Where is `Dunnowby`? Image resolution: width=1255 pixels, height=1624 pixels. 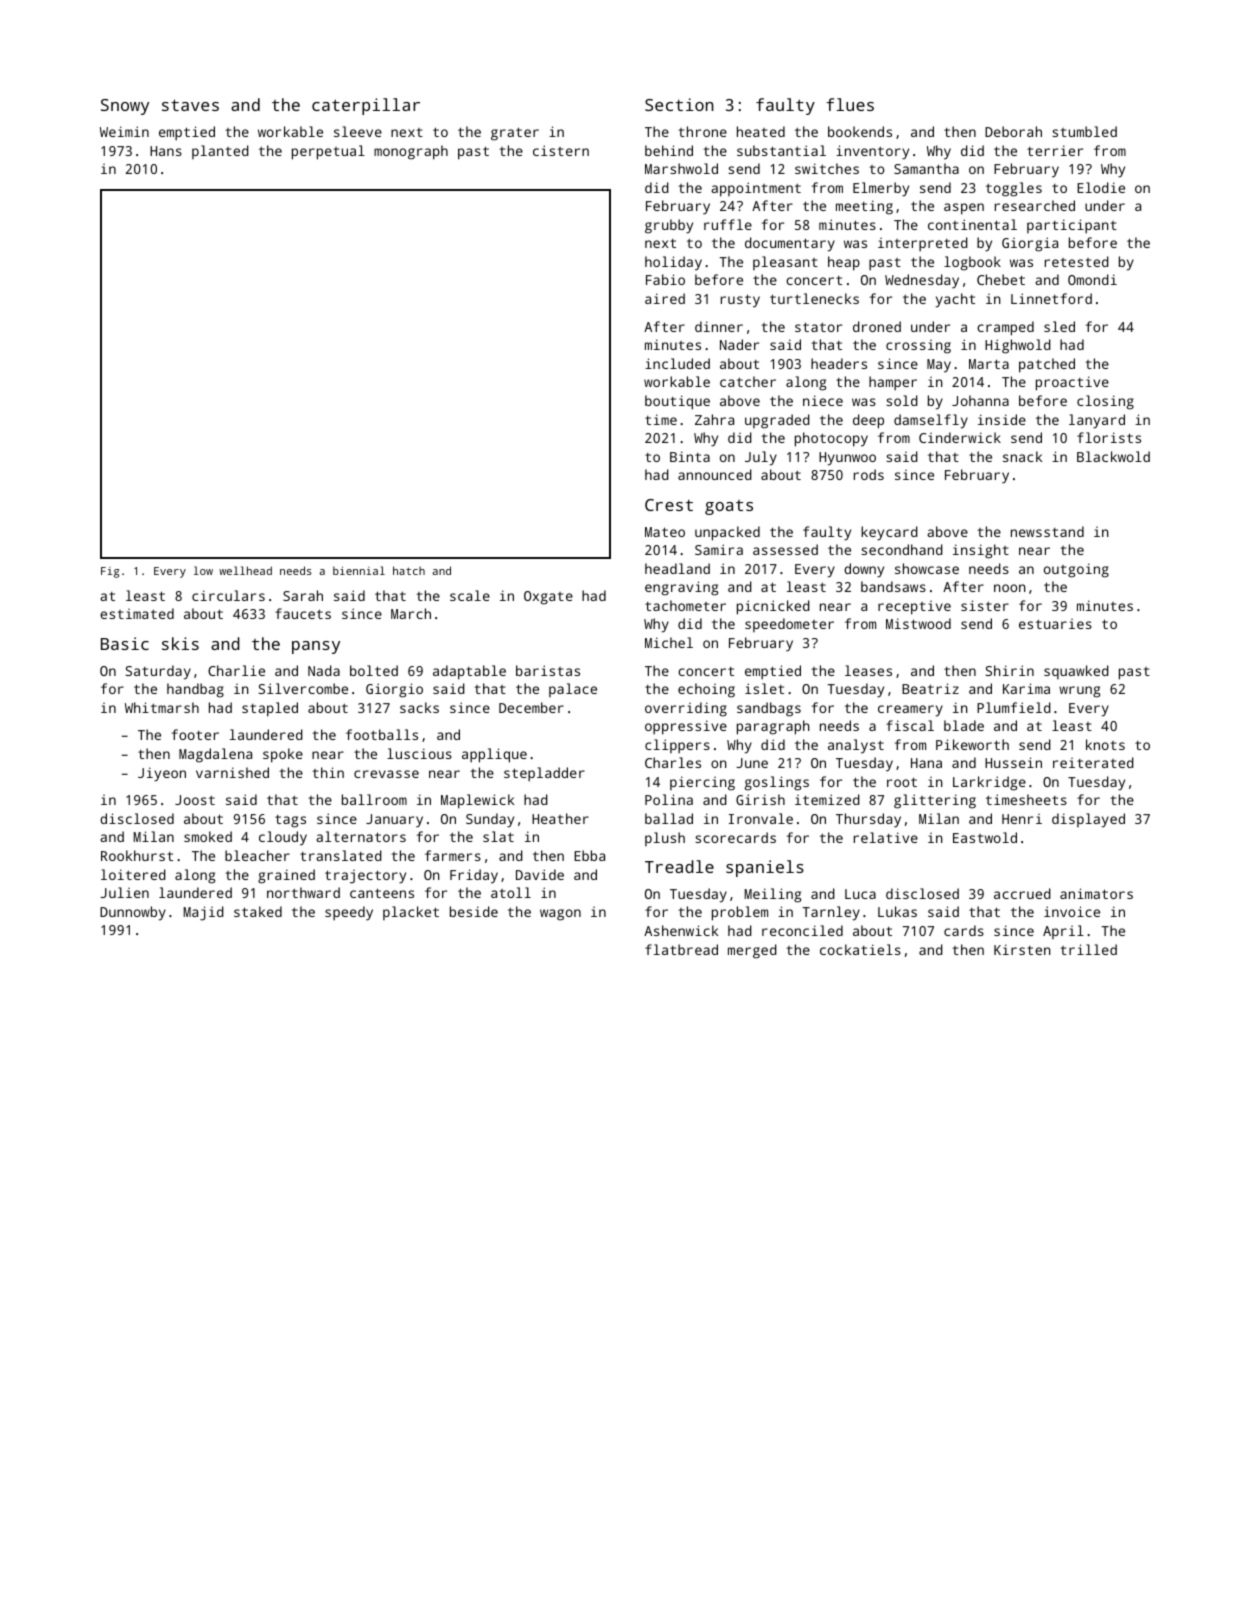 Dunnowby is located at coordinates (133, 913).
